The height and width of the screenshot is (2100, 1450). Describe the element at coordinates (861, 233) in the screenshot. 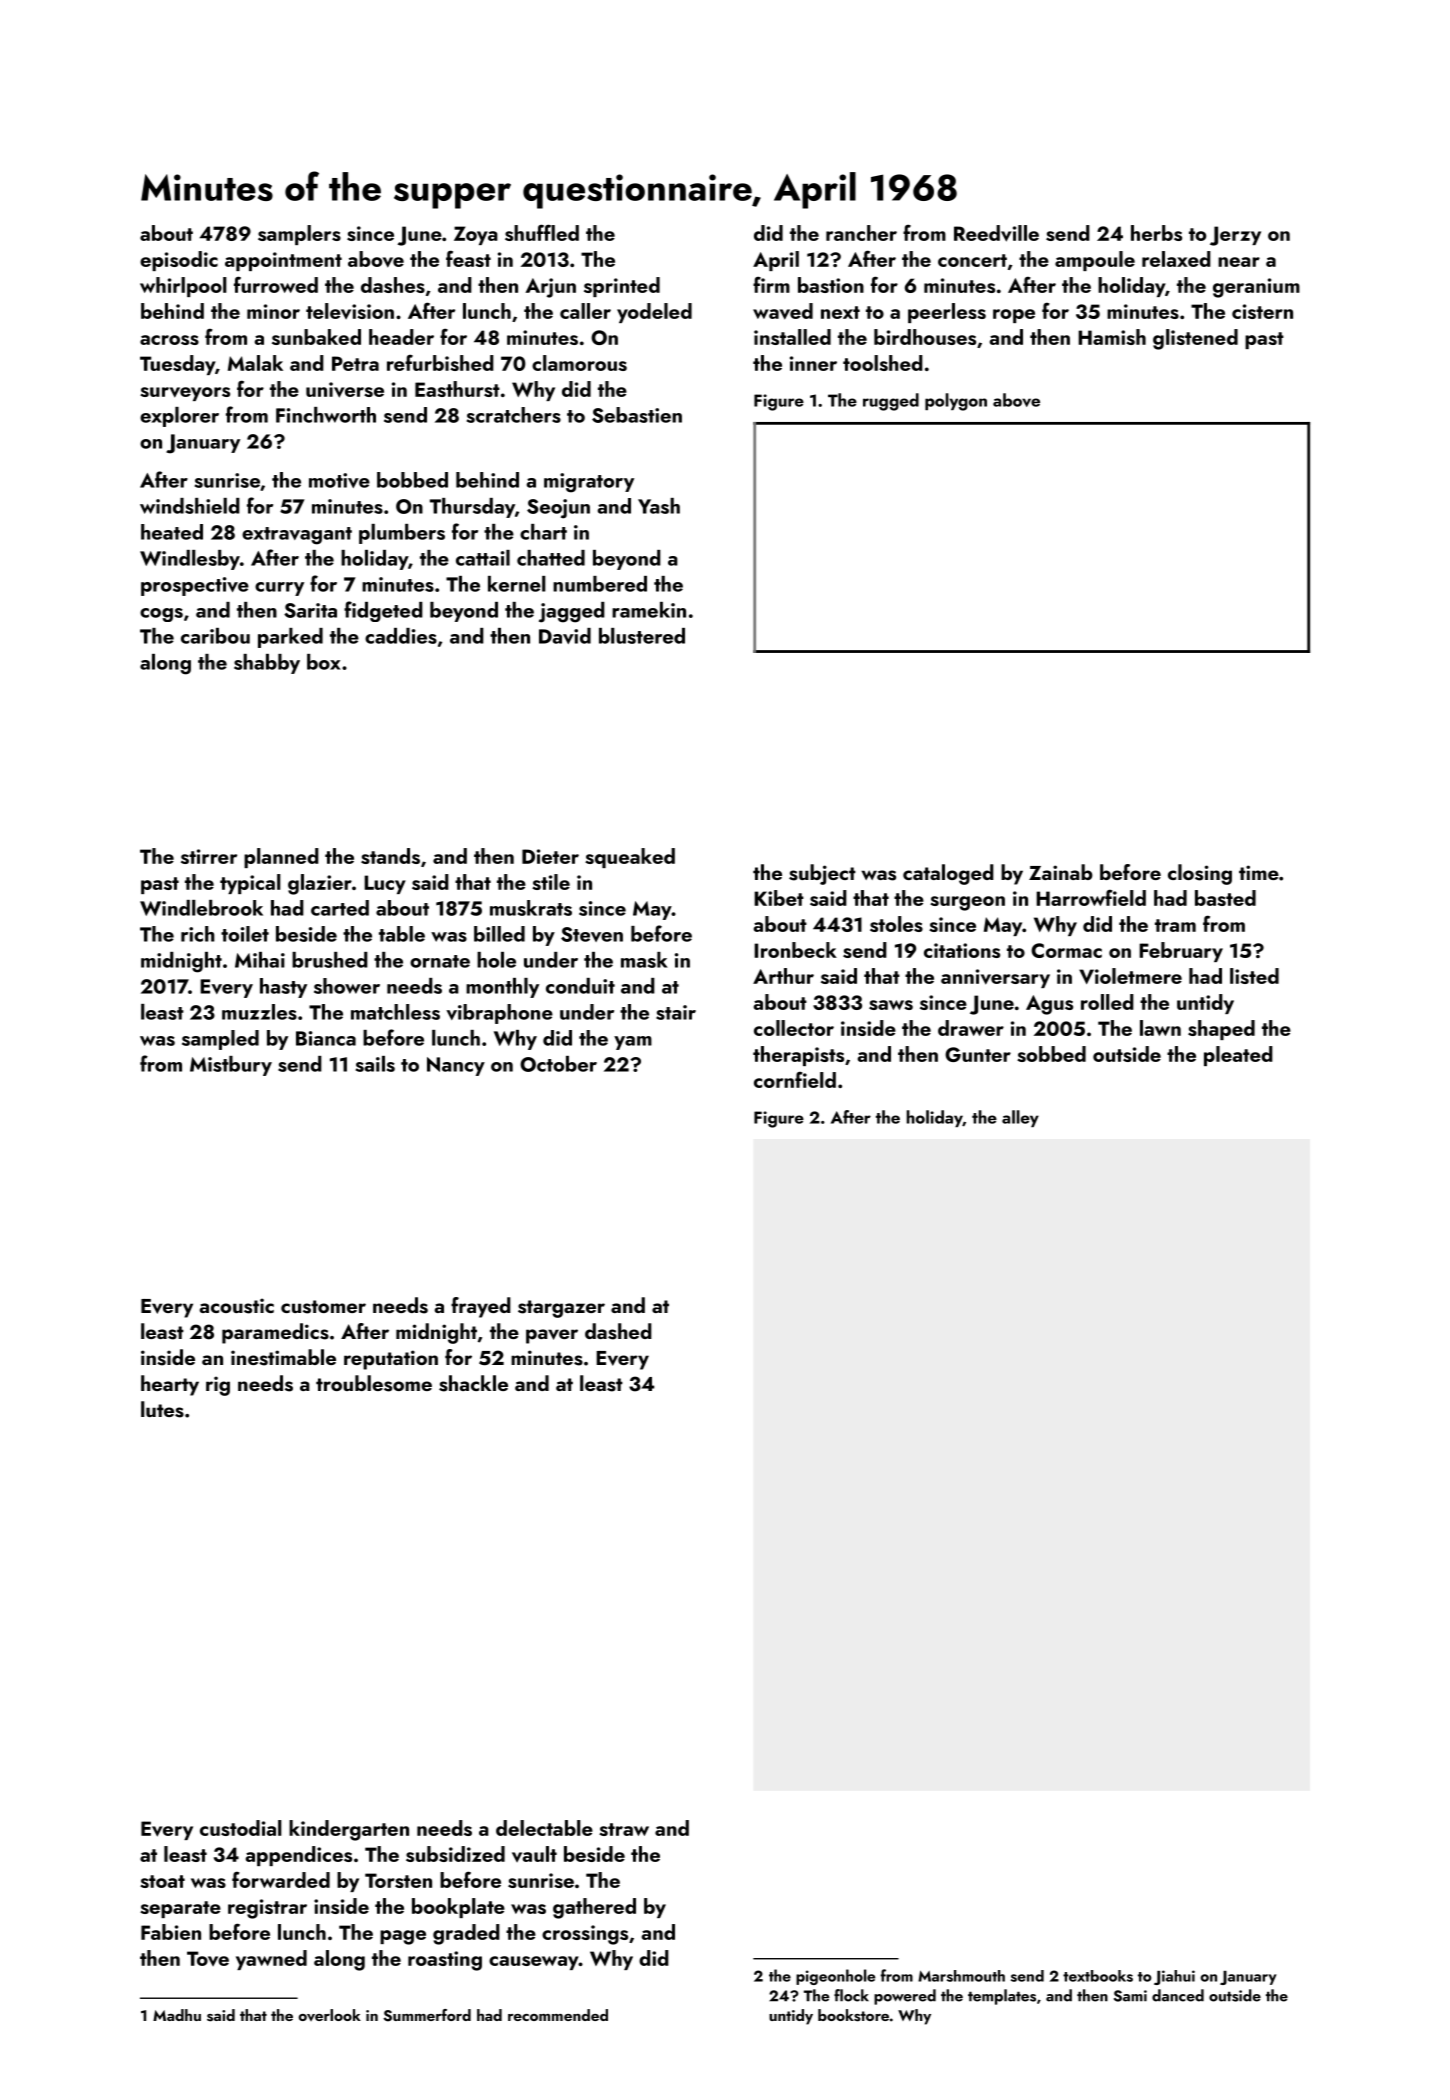

I see `rancher` at that location.
